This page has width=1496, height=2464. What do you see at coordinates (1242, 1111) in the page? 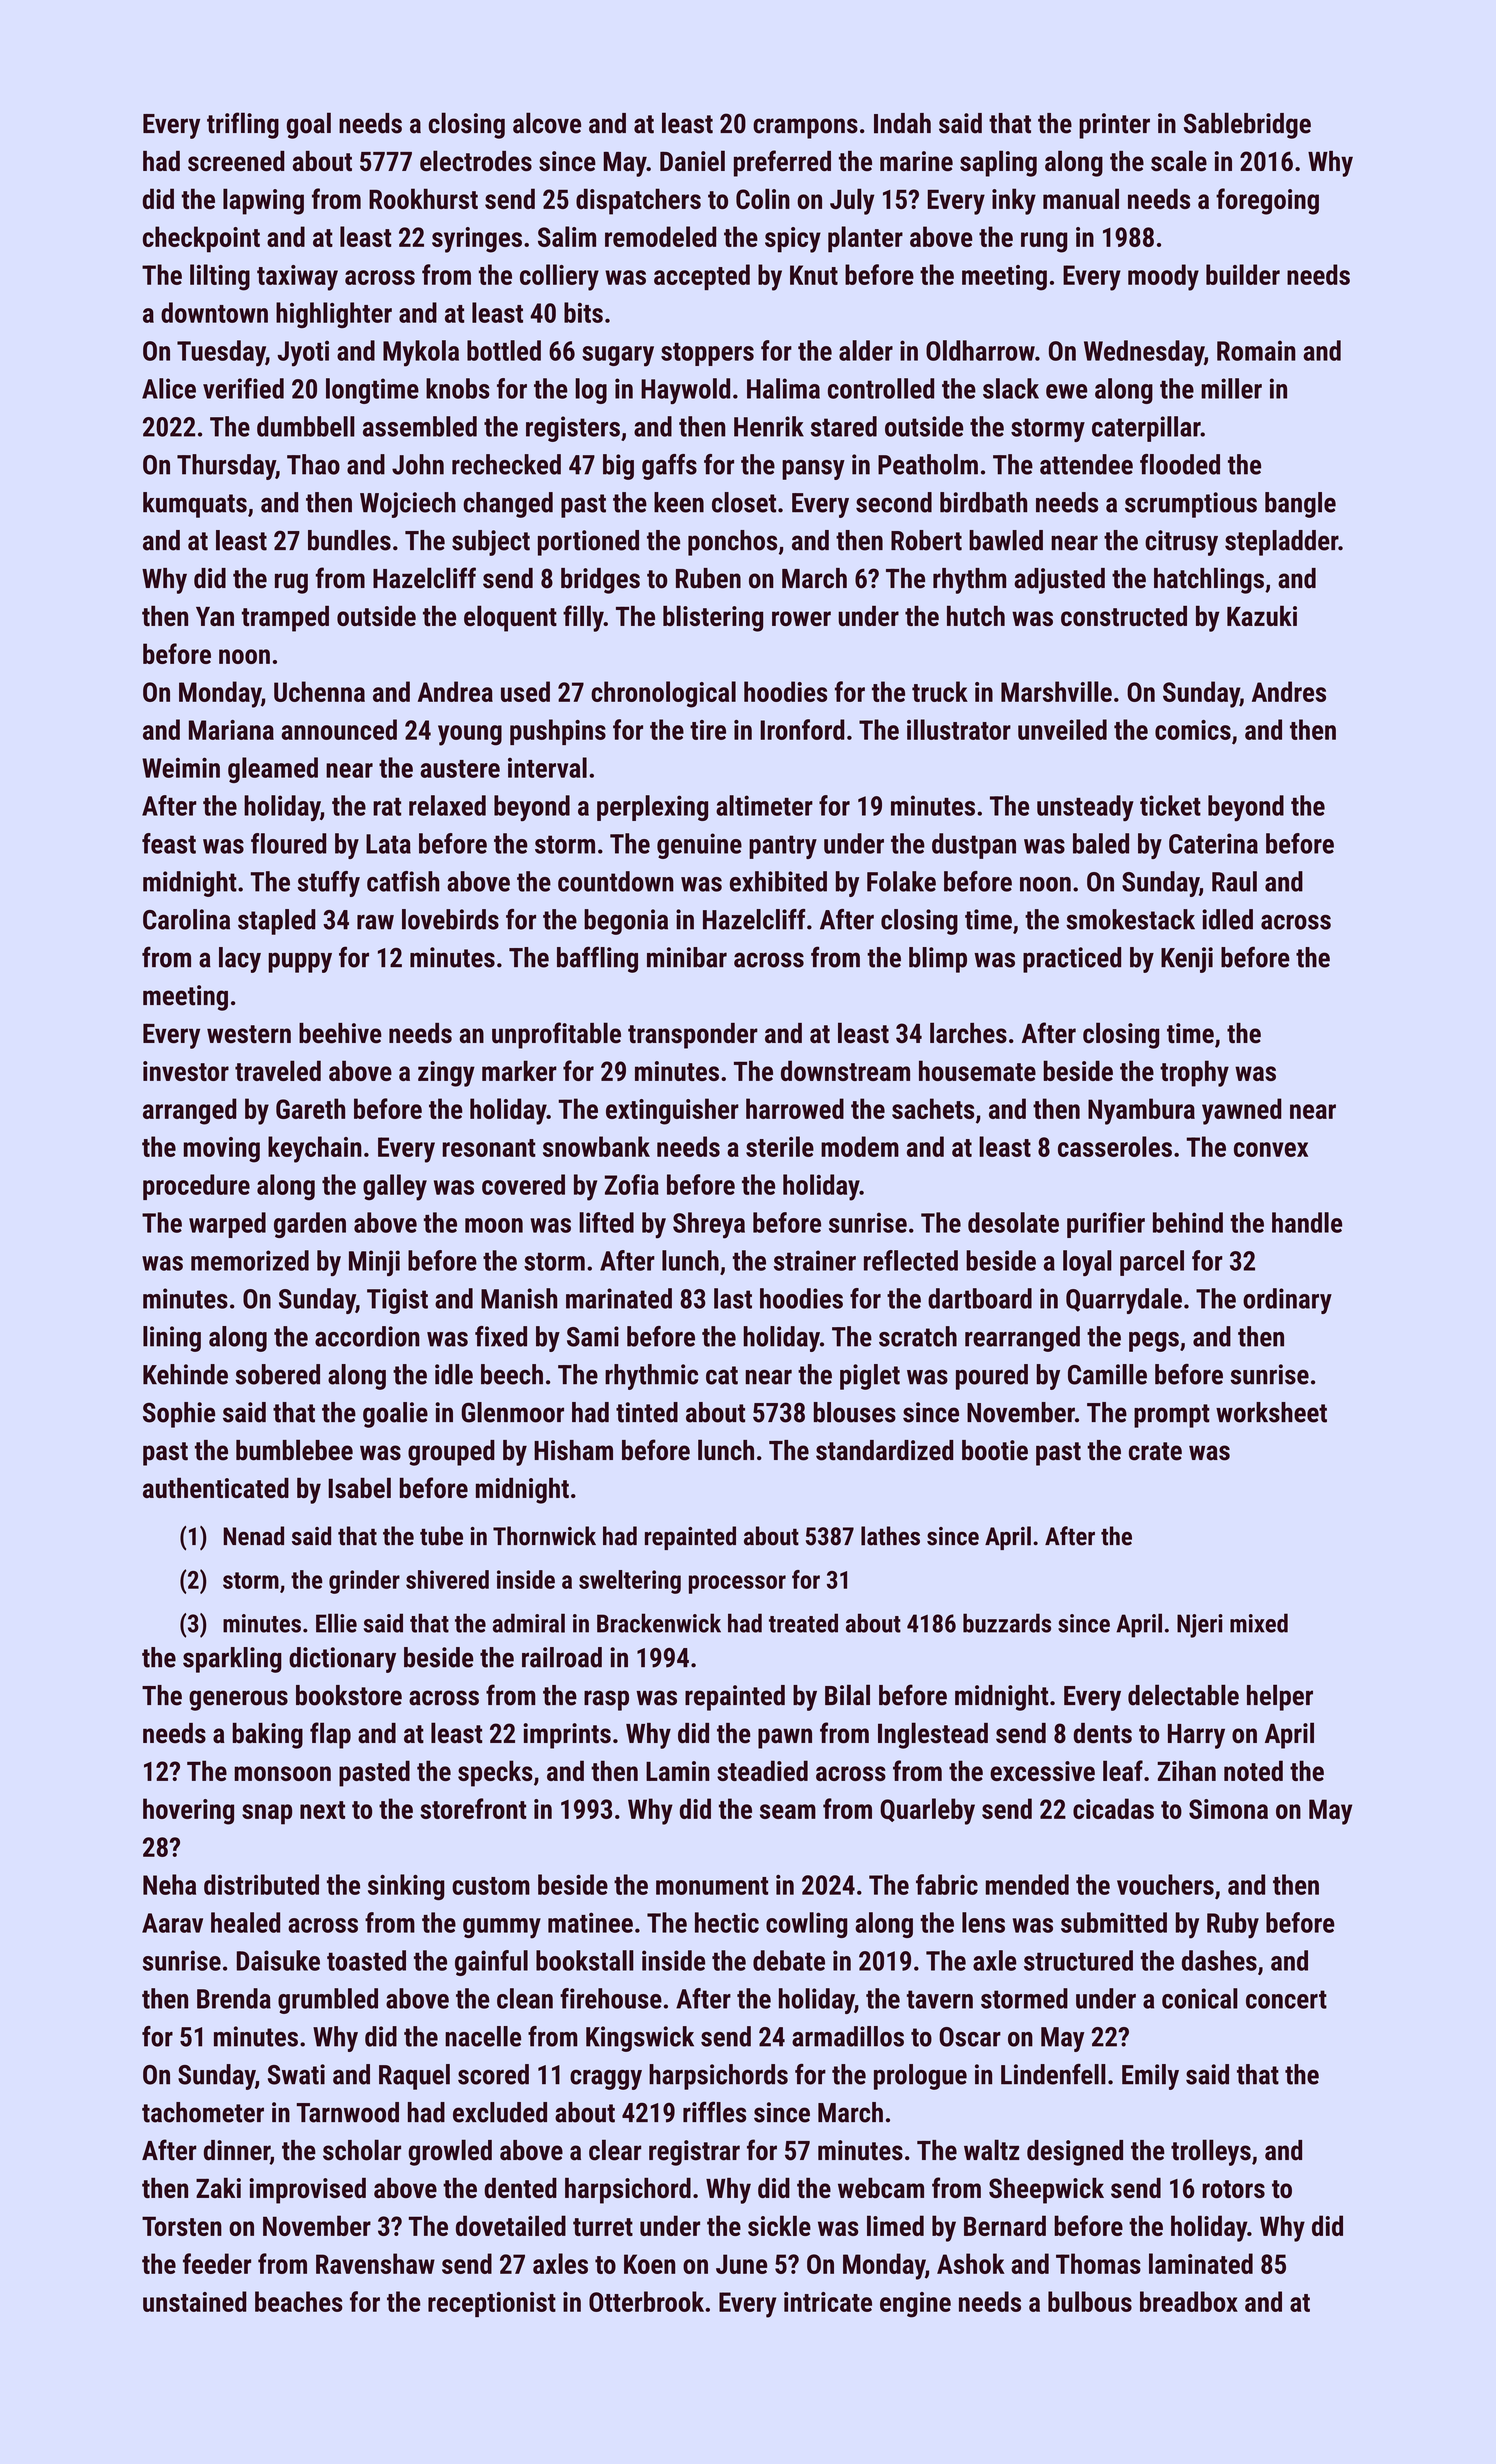
I see `yawned` at bounding box center [1242, 1111].
